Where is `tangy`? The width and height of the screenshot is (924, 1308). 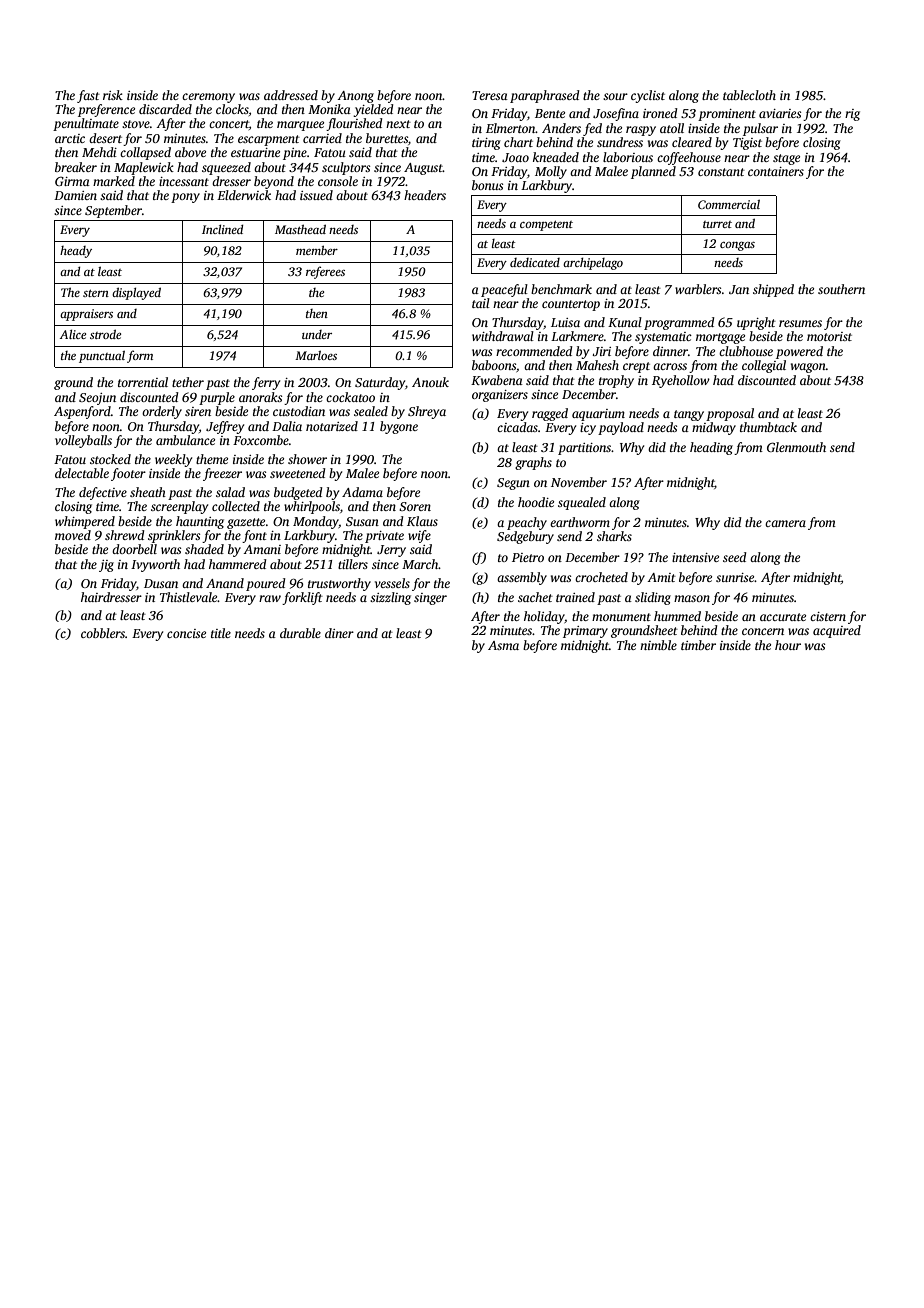
tangy is located at coordinates (689, 415).
